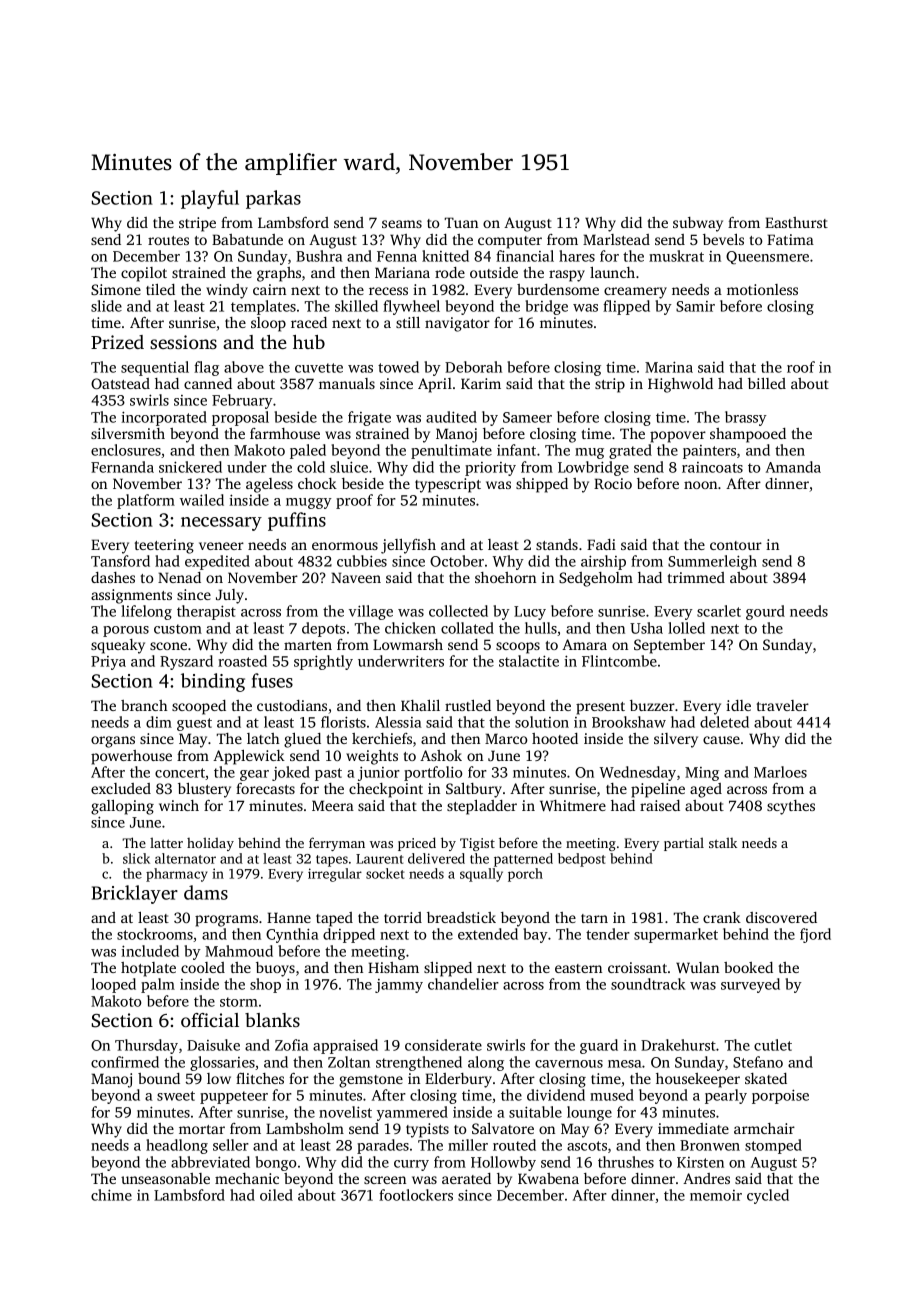 This screenshot has height=1314, width=924. I want to click on considerate, so click(443, 1045).
